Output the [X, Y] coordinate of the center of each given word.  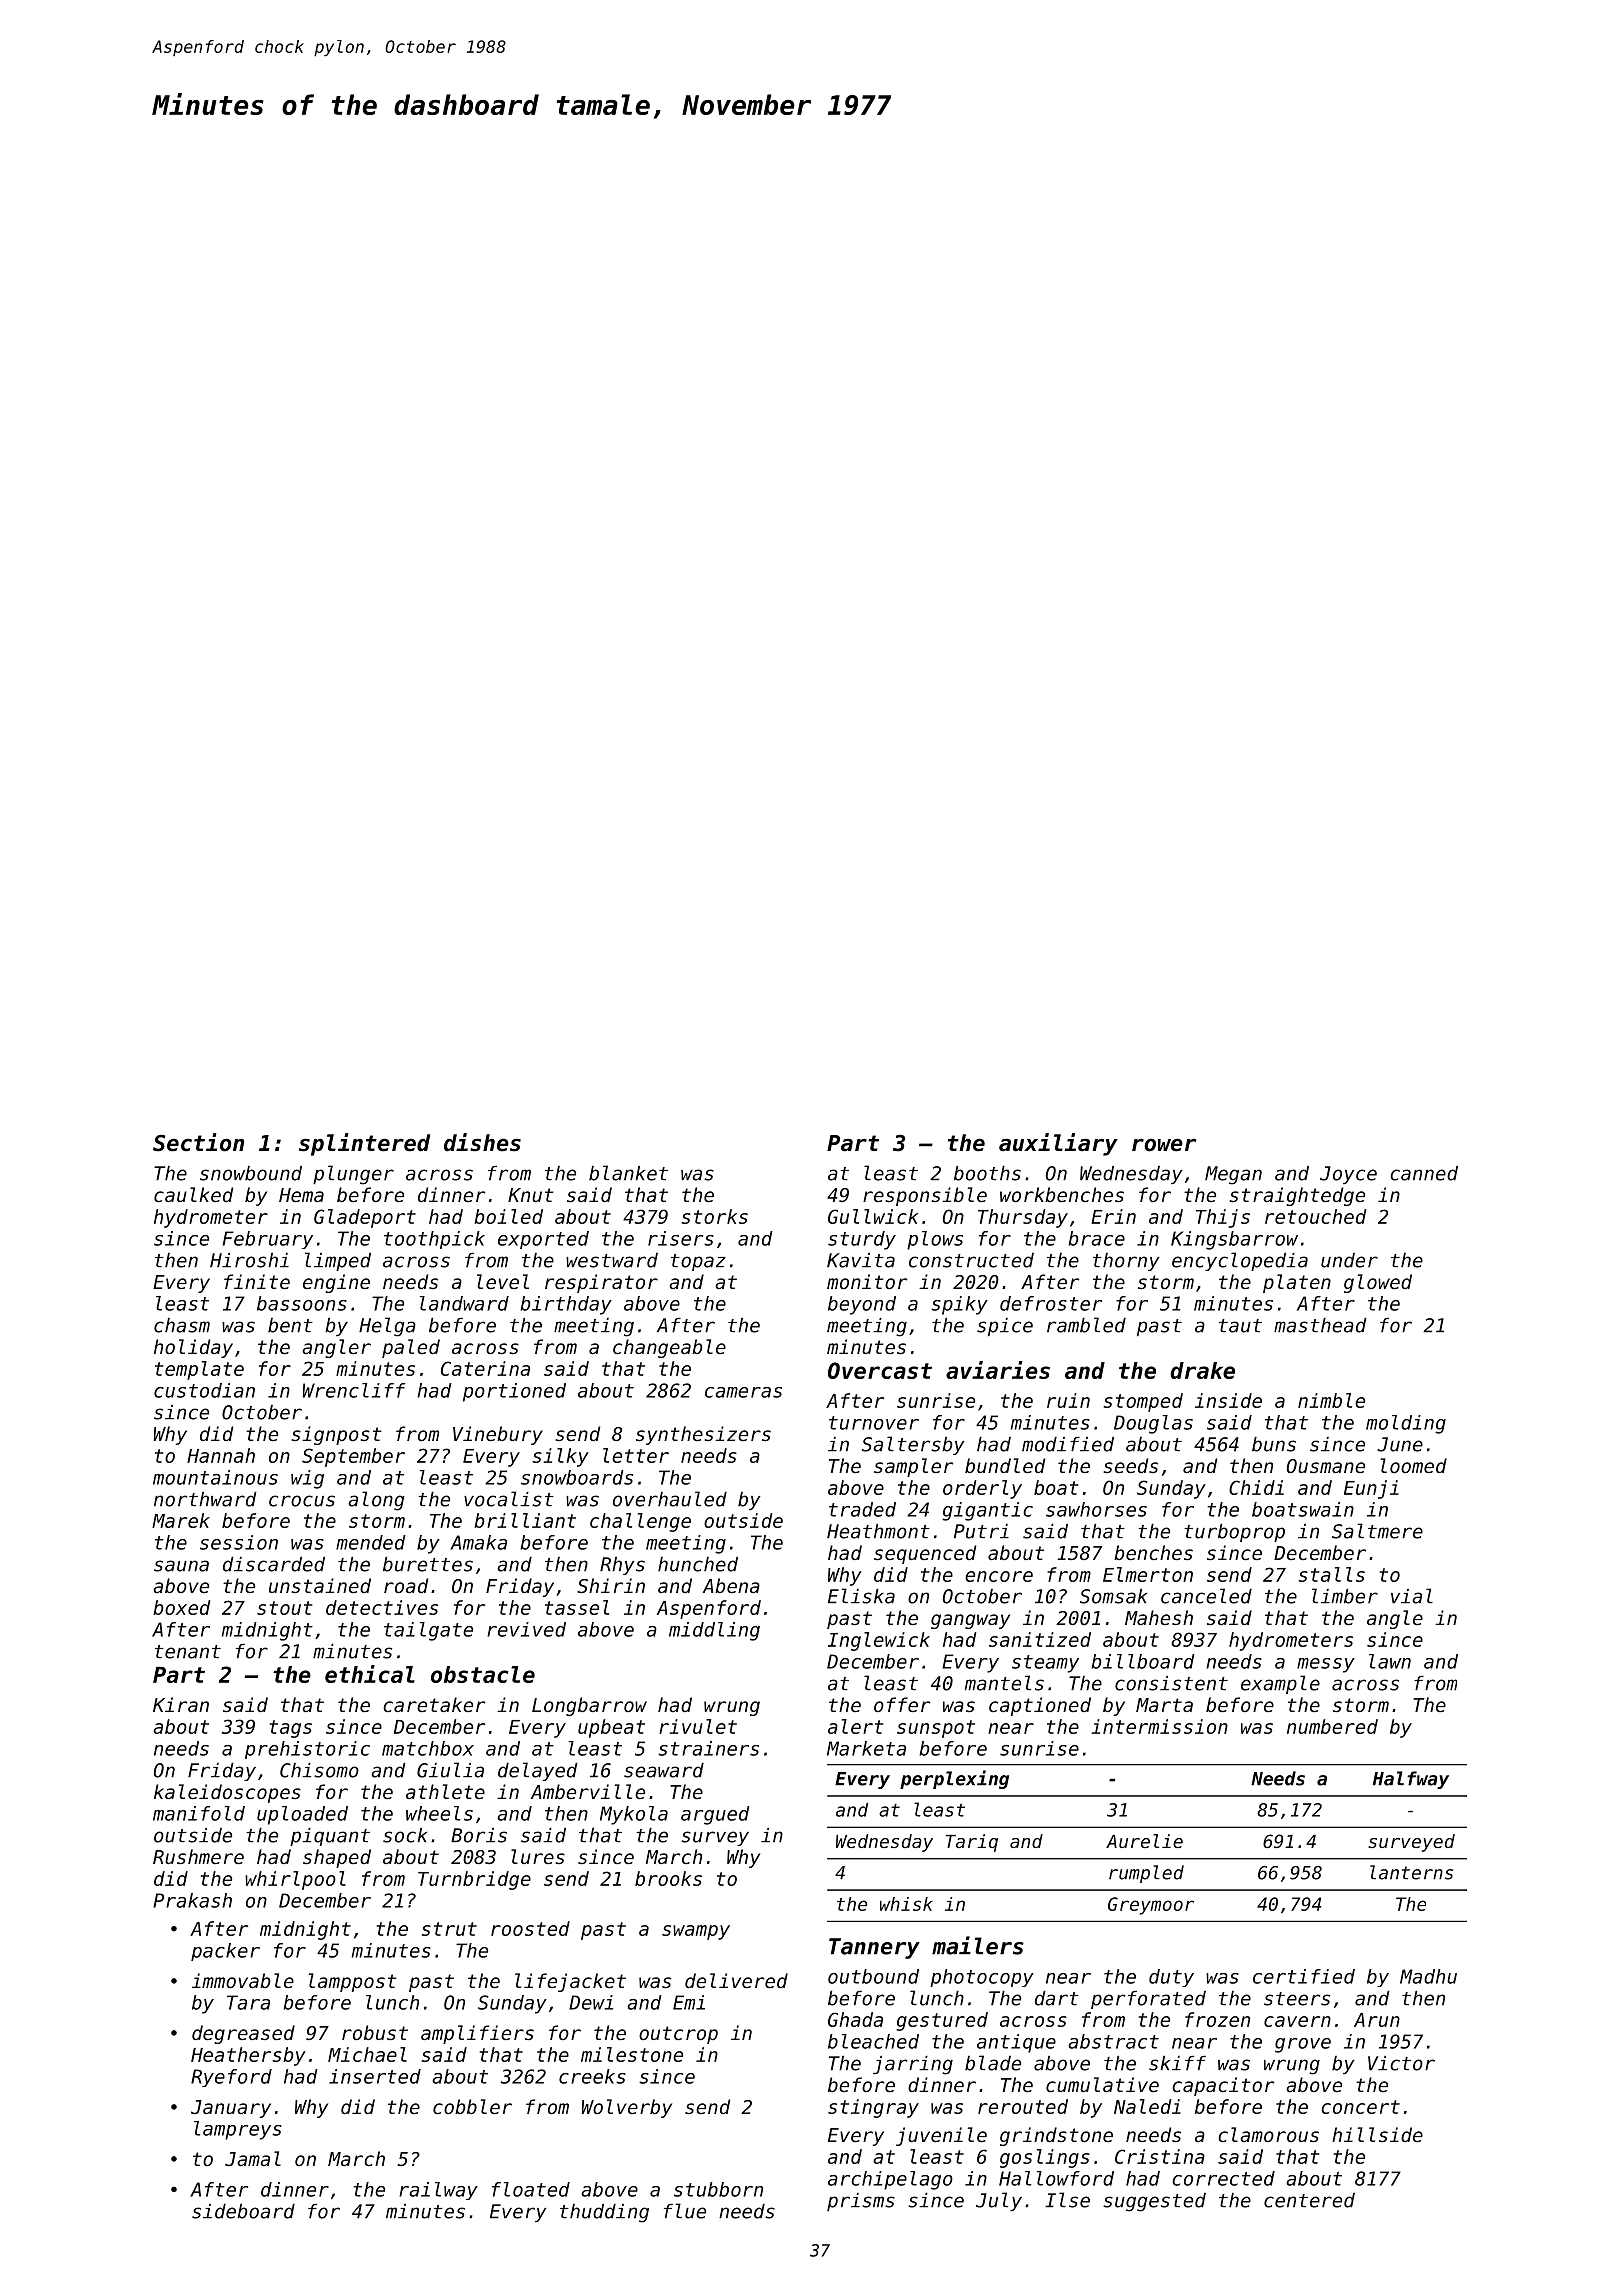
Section [198, 1142]
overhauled [670, 1499]
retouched [1315, 1216]
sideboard [243, 2211]
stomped [1143, 1402]
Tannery [874, 1948]
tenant [188, 1652]
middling [714, 1631]
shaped [337, 1858]
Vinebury [498, 1435]
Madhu [1428, 1976]
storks [714, 1216]
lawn [1390, 1661]
